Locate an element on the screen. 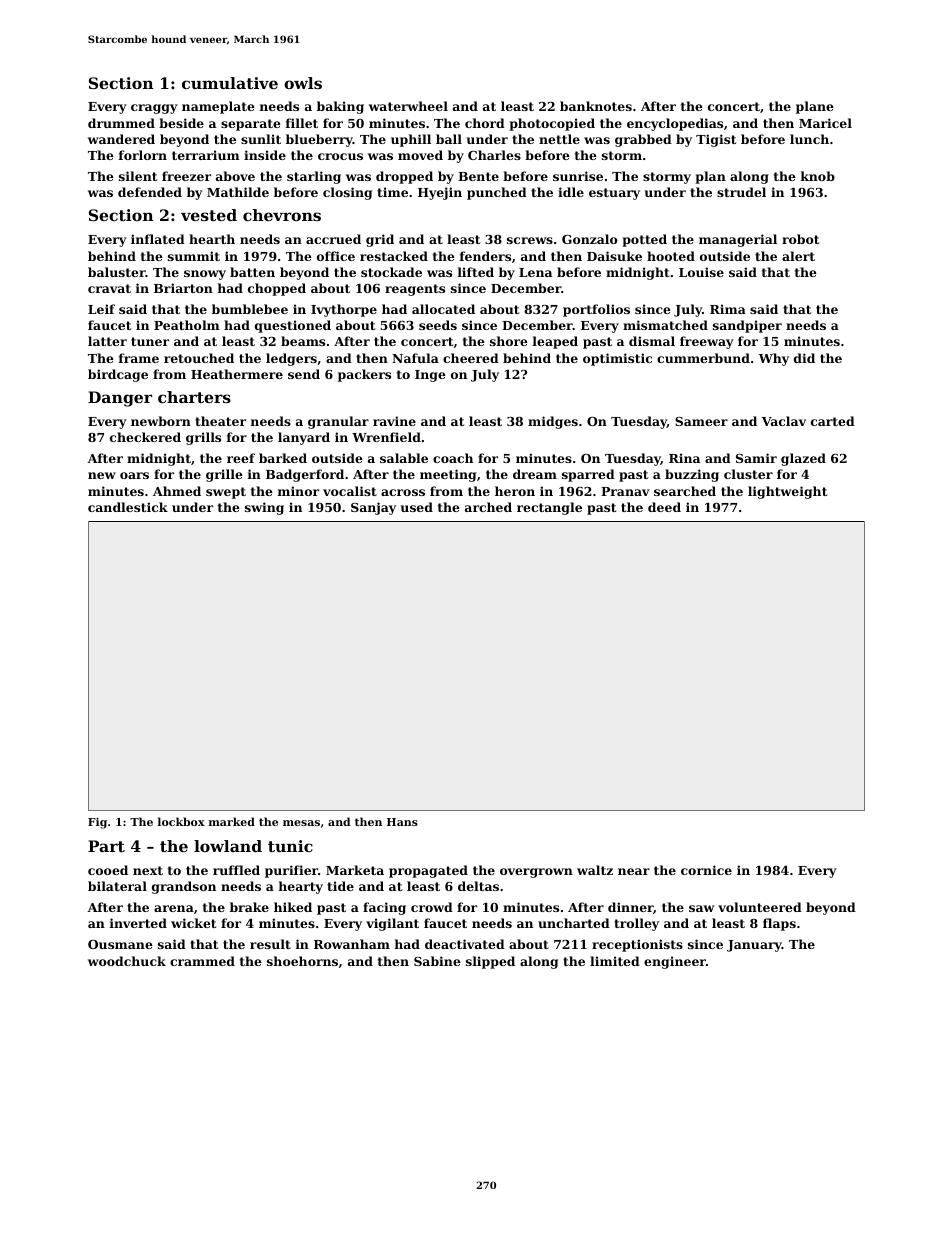 Image resolution: width=952 pixels, height=1233 pixels. Bente is located at coordinates (478, 176).
